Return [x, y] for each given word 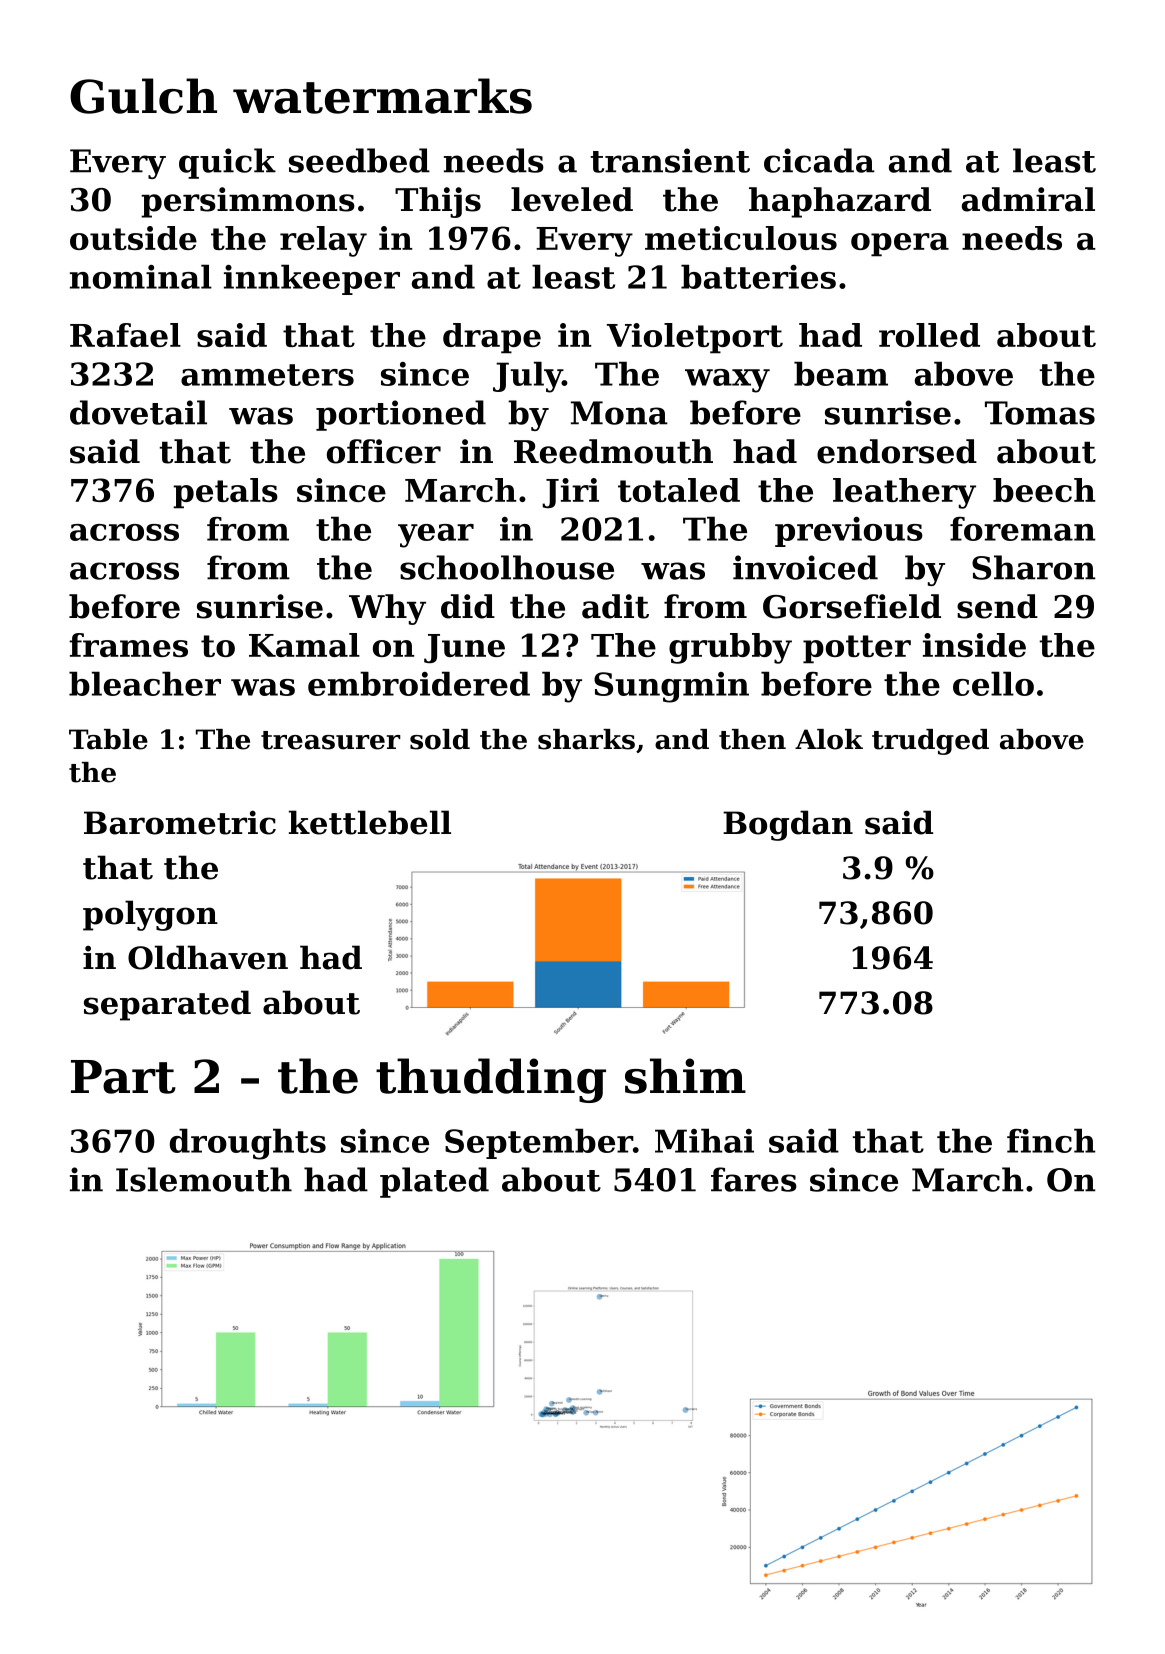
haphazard [840, 202]
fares [754, 1179]
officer [384, 451]
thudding [491, 1080]
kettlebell [370, 822]
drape [492, 338]
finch [1051, 1140]
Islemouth [204, 1179]
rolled [929, 335]
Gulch [143, 96]
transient [670, 160]
